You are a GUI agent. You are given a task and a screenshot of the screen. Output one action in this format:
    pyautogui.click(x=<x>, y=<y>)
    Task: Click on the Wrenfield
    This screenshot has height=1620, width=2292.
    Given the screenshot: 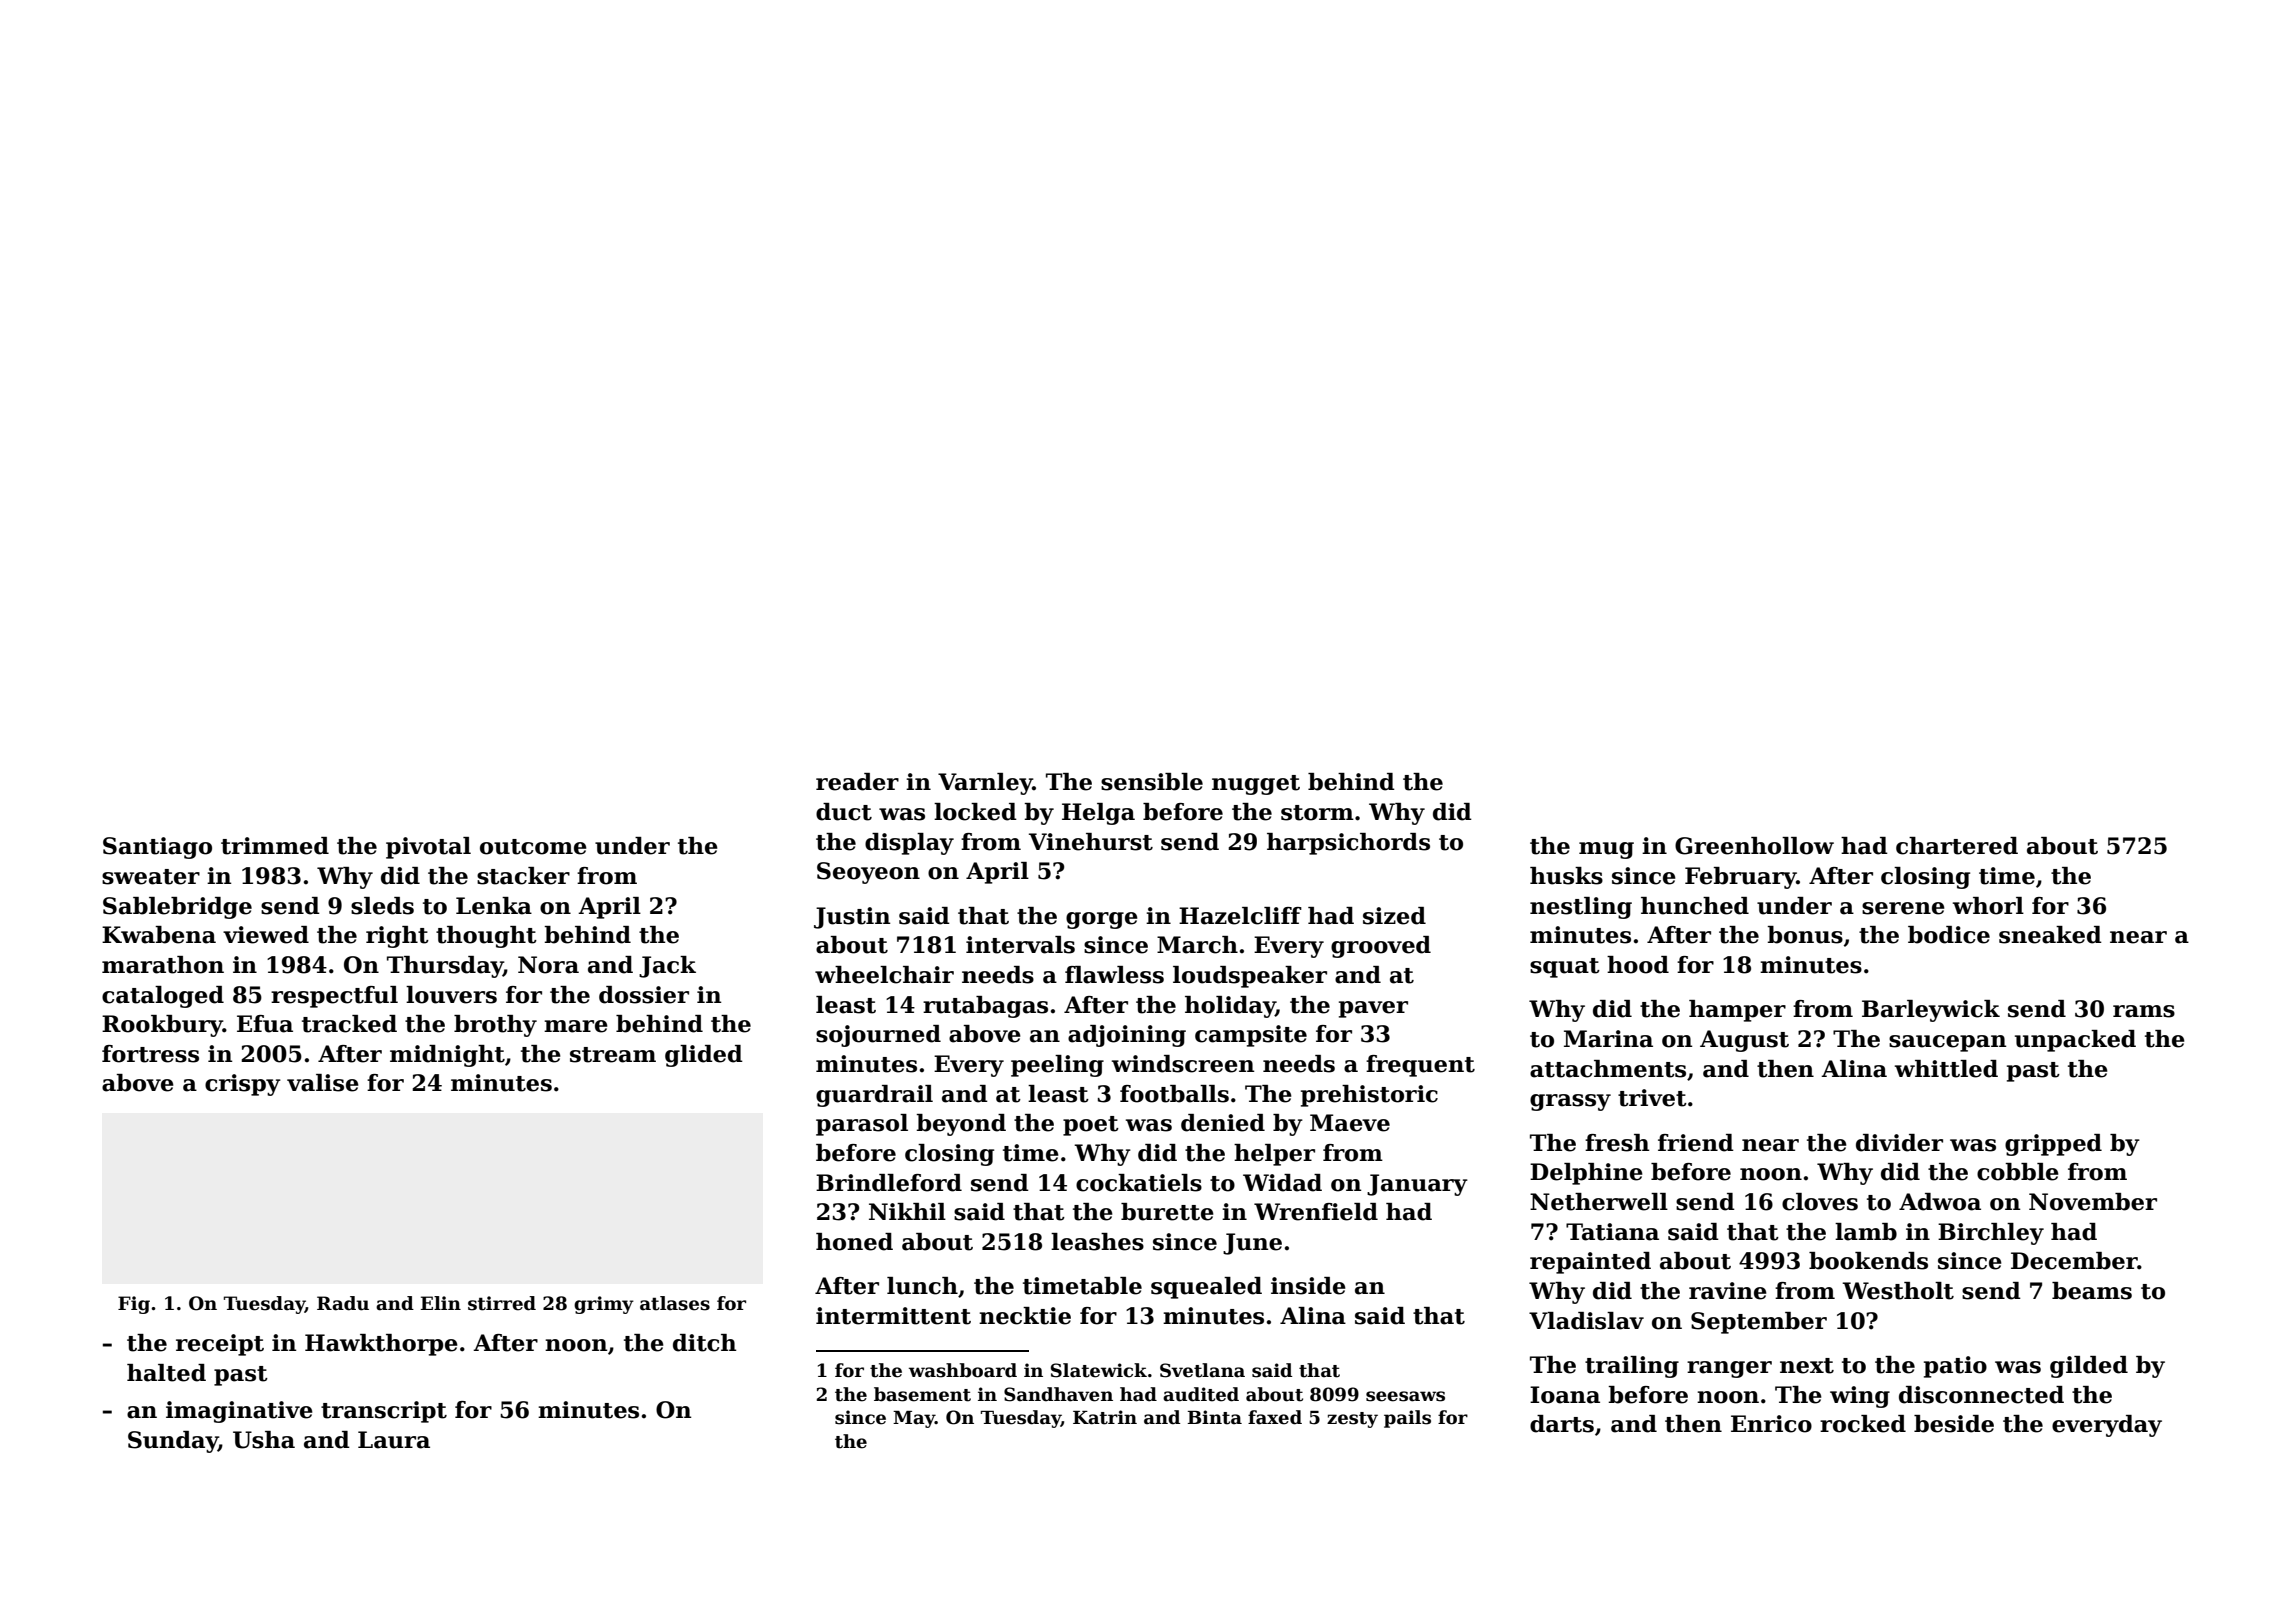 What is the action you would take?
    pyautogui.click(x=1316, y=1212)
